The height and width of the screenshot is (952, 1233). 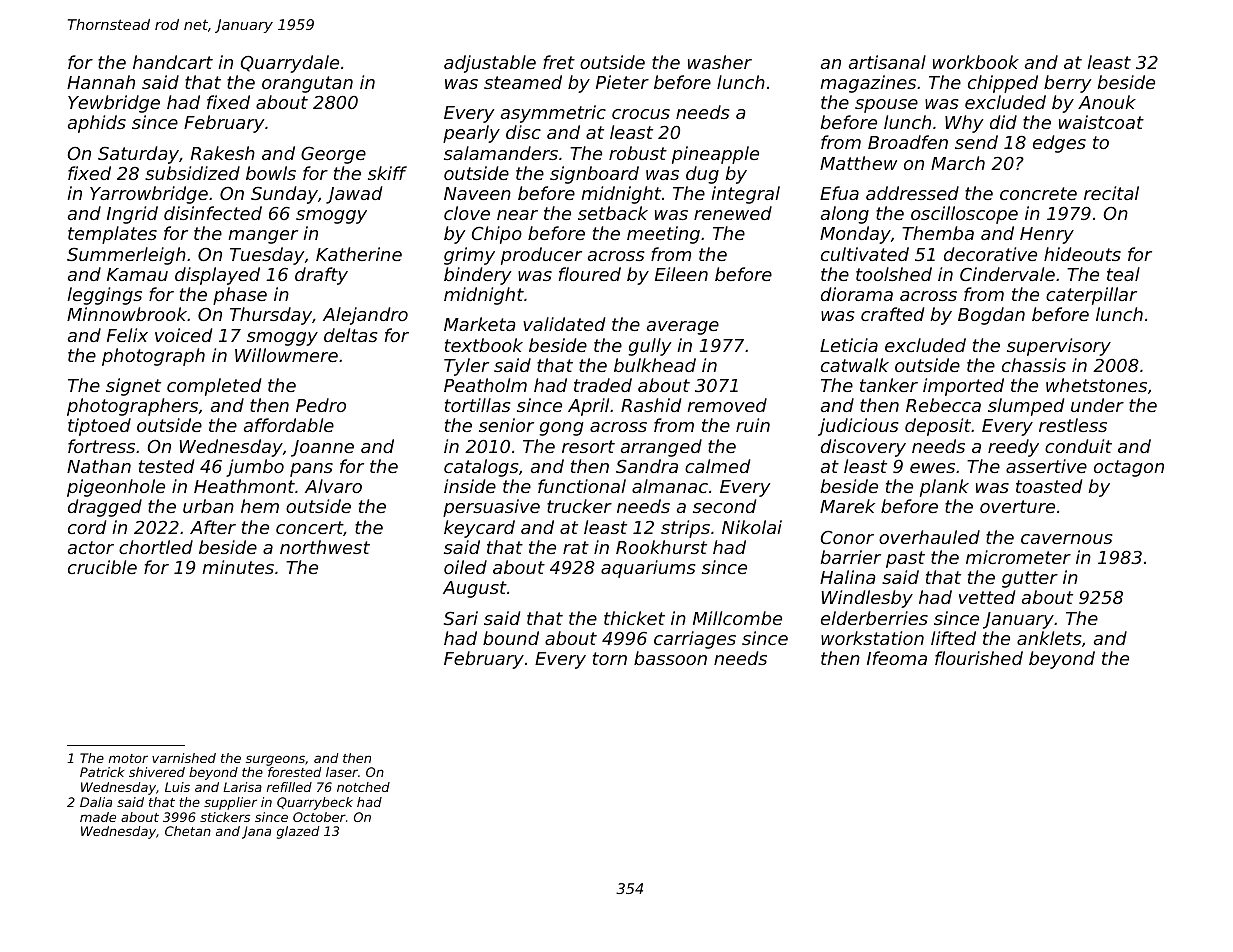 What do you see at coordinates (490, 64) in the screenshot?
I see `adjustable` at bounding box center [490, 64].
